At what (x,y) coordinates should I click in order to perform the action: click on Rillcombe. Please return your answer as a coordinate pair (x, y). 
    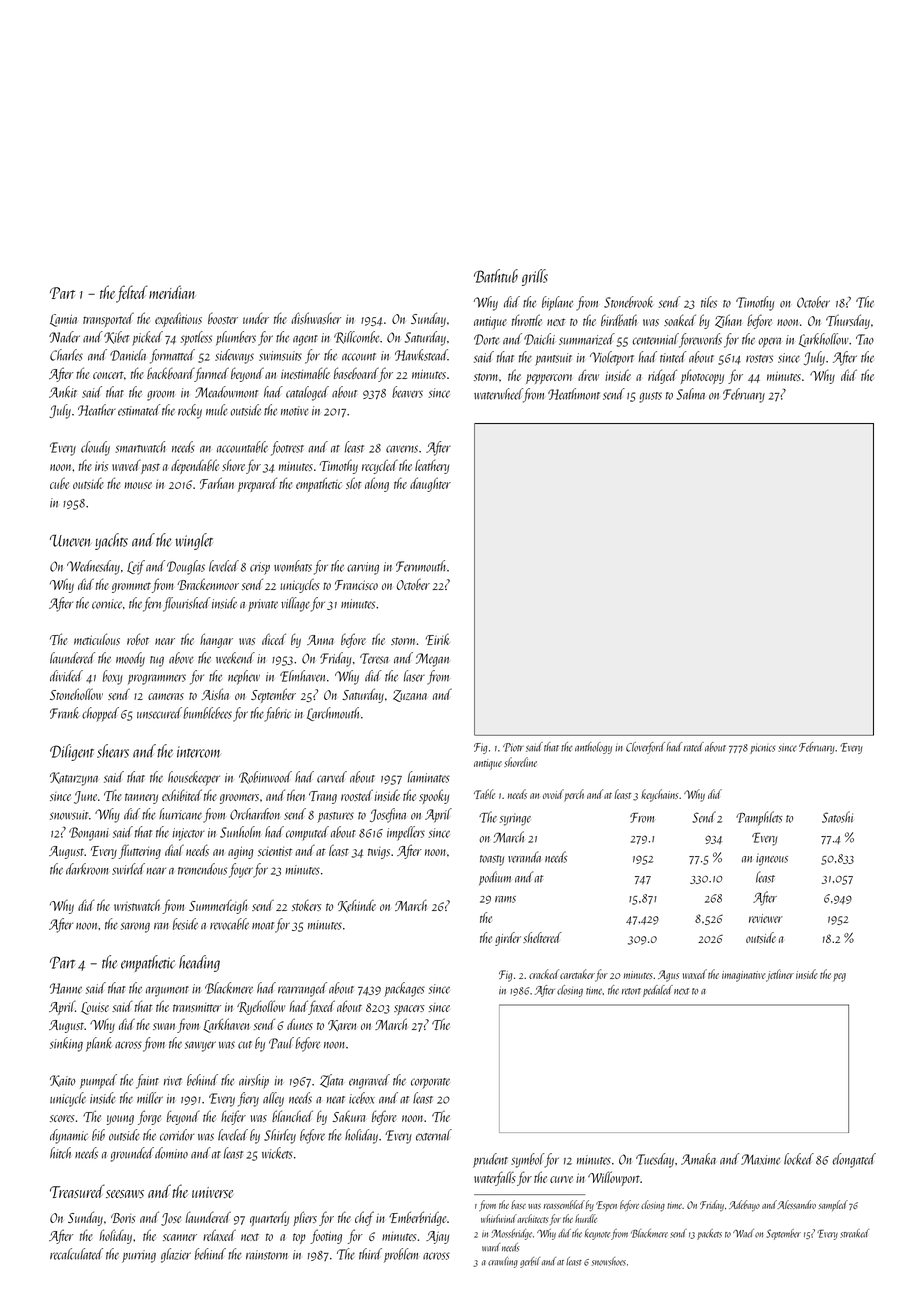
    Looking at the image, I should click on (357, 337).
